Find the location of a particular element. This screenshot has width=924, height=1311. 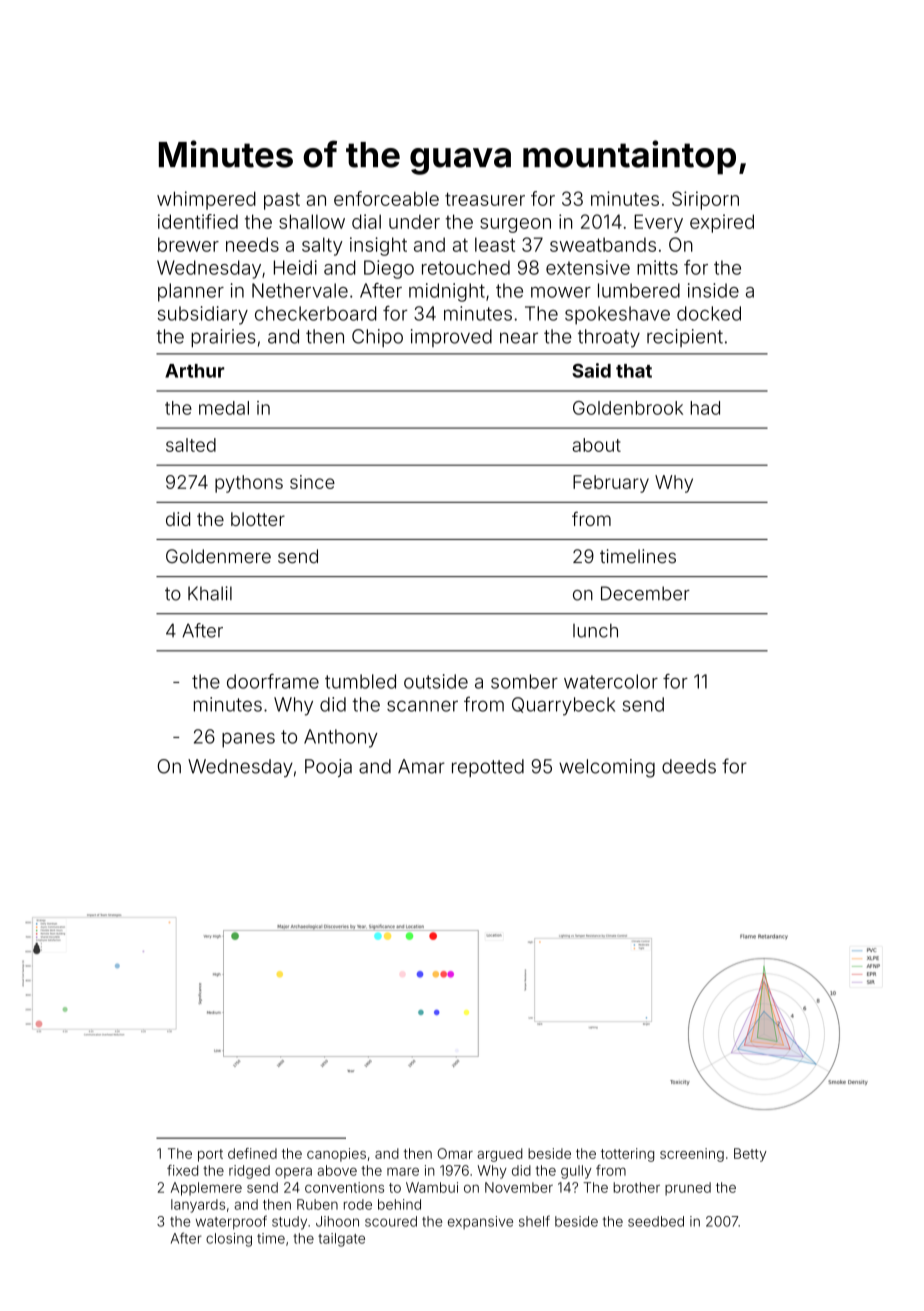

past is located at coordinates (282, 201).
